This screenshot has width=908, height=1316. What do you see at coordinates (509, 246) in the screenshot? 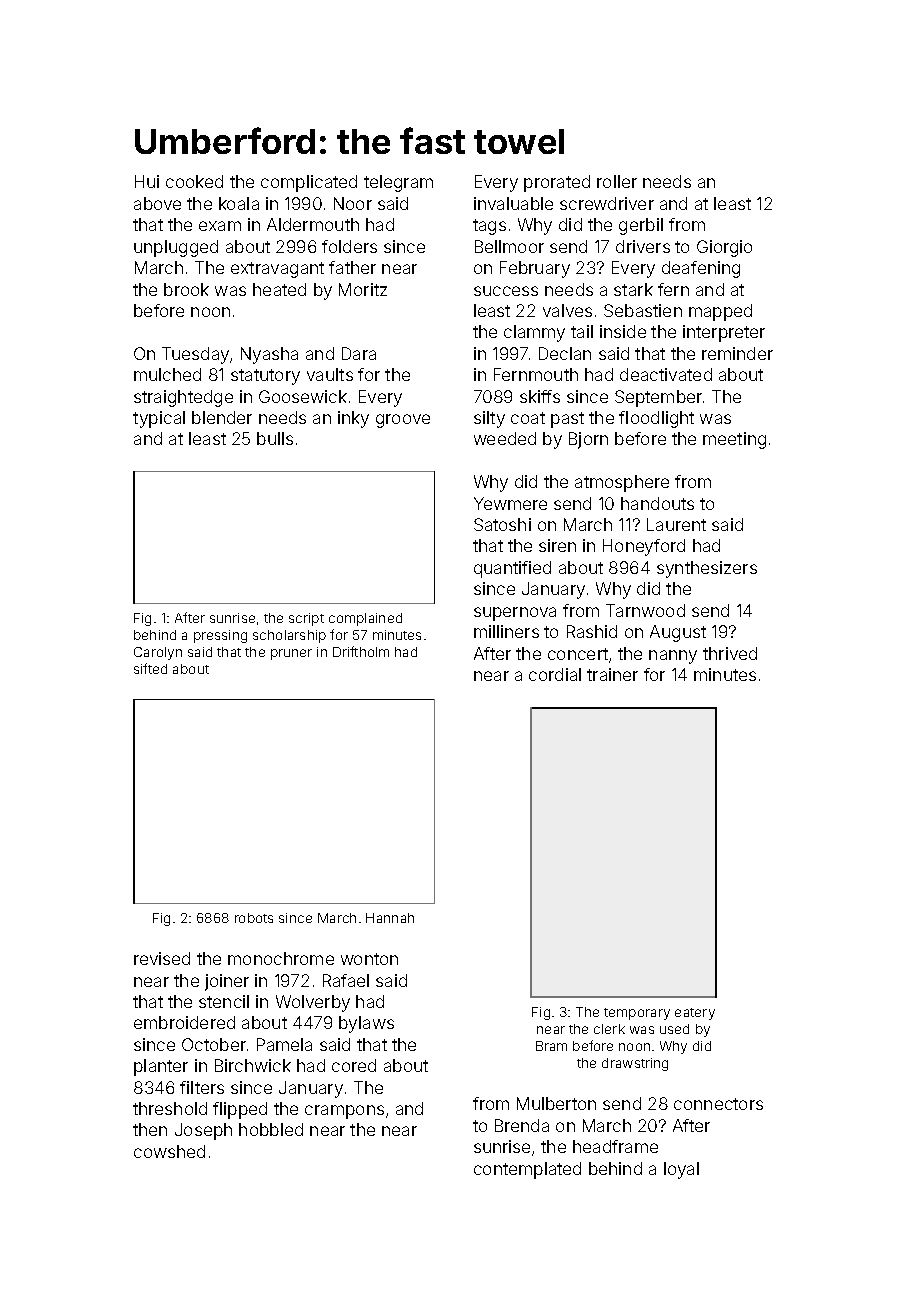
I see `Bellmoor` at bounding box center [509, 246].
